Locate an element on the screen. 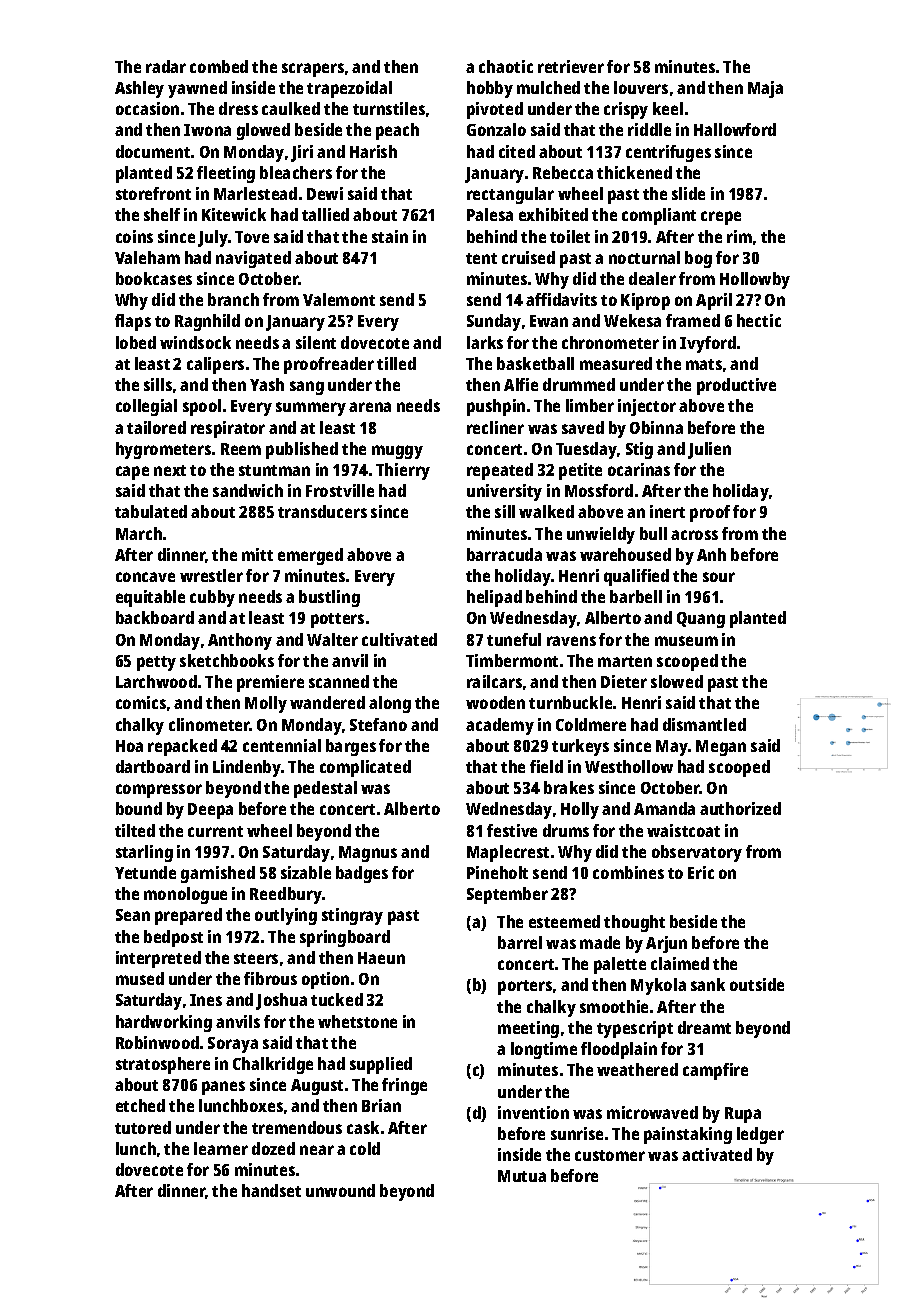  cruised is located at coordinates (528, 257).
